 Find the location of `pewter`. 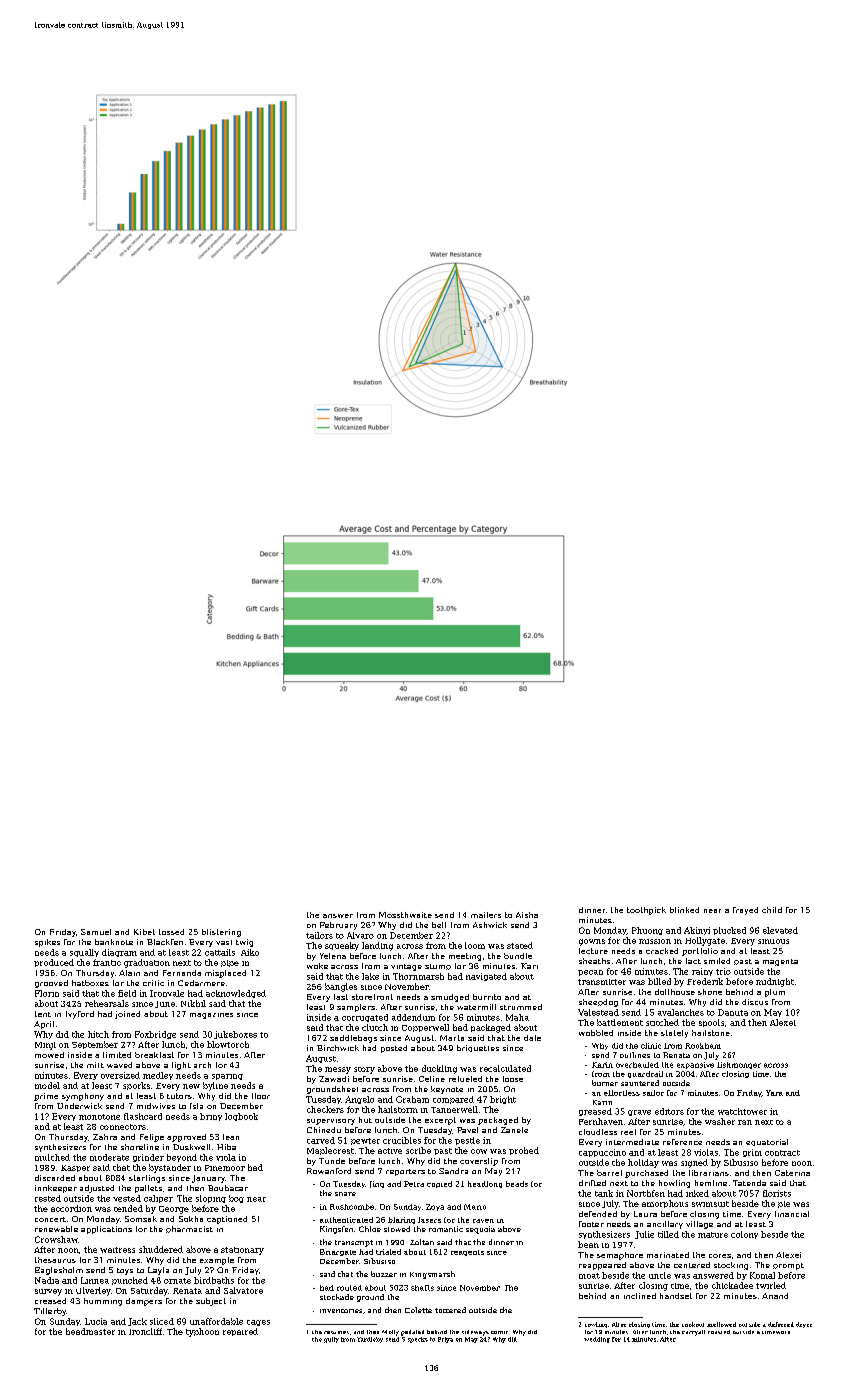

pewter is located at coordinates (365, 1141).
